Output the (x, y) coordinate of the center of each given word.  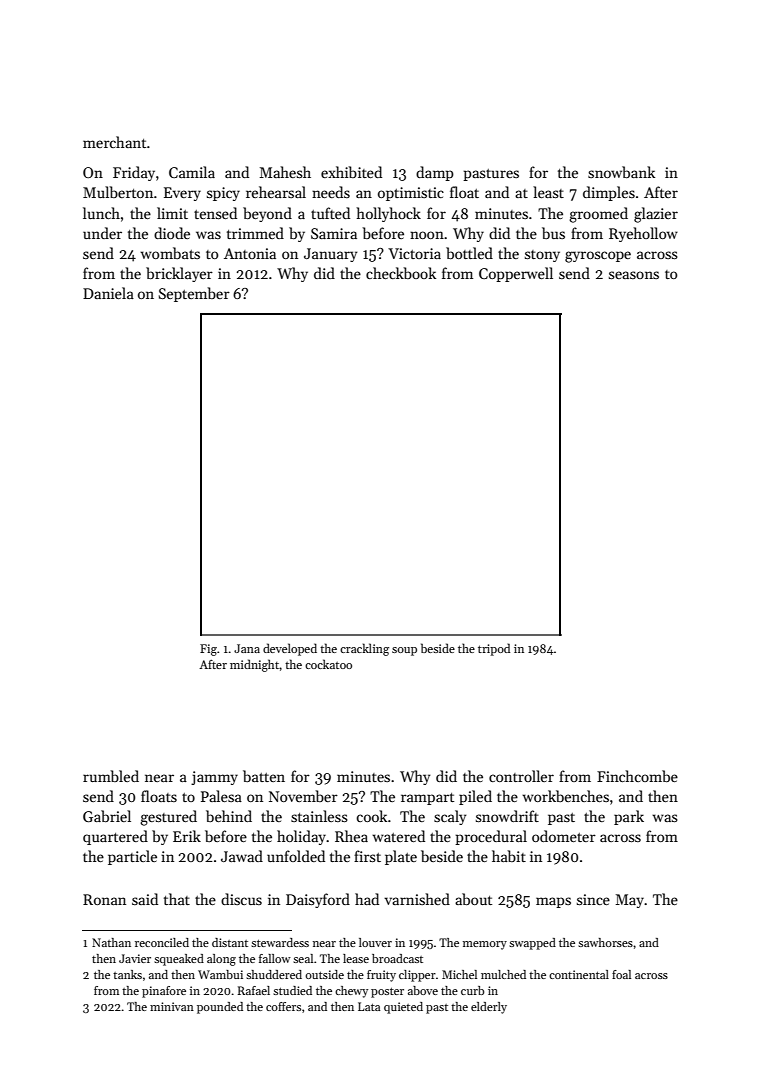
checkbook (401, 273)
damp (435, 173)
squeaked (179, 960)
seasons (634, 275)
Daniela (108, 293)
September (194, 294)
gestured (168, 818)
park (629, 817)
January (330, 255)
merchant (114, 142)
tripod (494, 649)
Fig (208, 650)
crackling (364, 649)
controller (521, 776)
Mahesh (285, 172)
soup (404, 651)
